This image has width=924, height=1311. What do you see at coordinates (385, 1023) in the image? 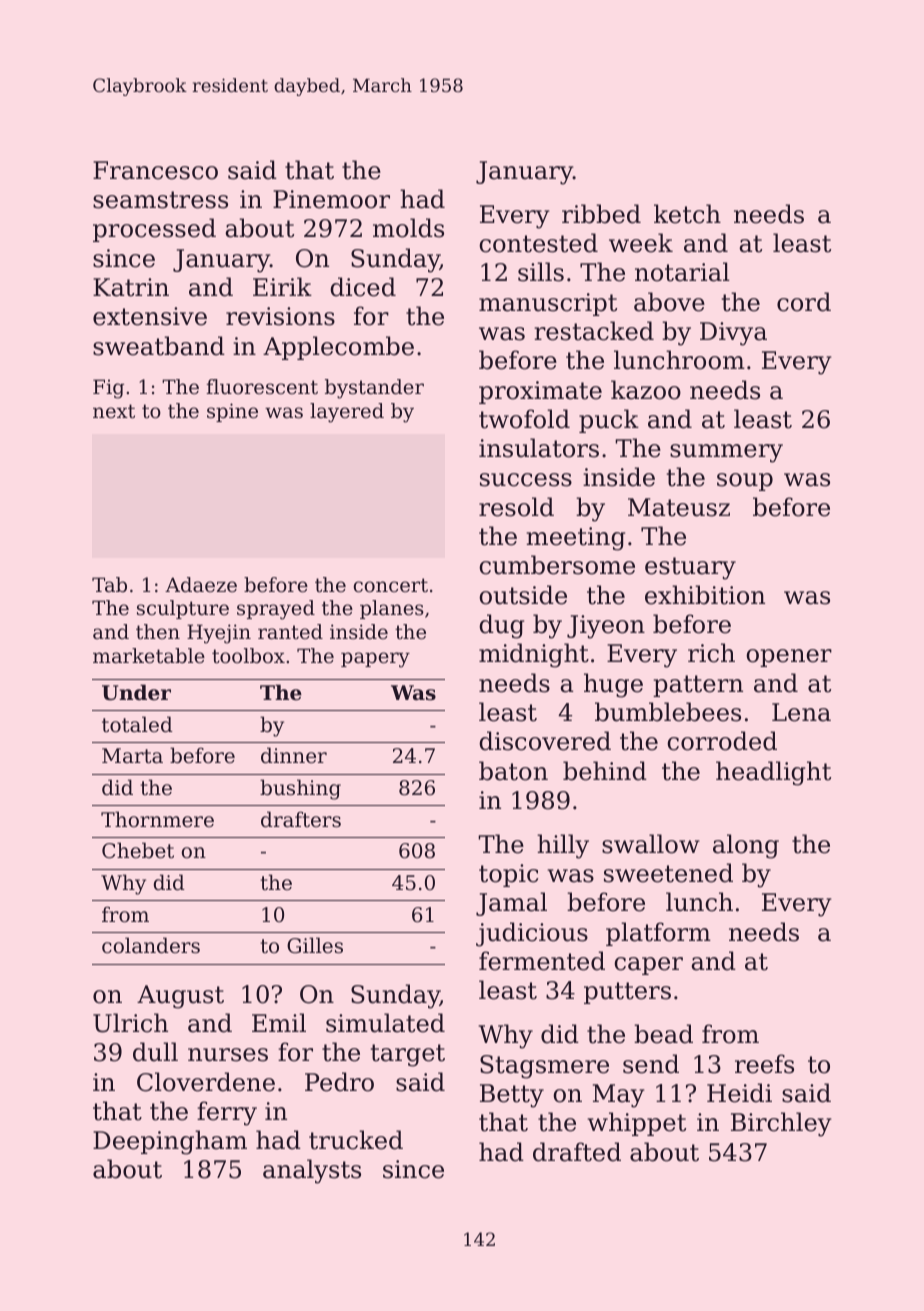
I see `simulated` at bounding box center [385, 1023].
